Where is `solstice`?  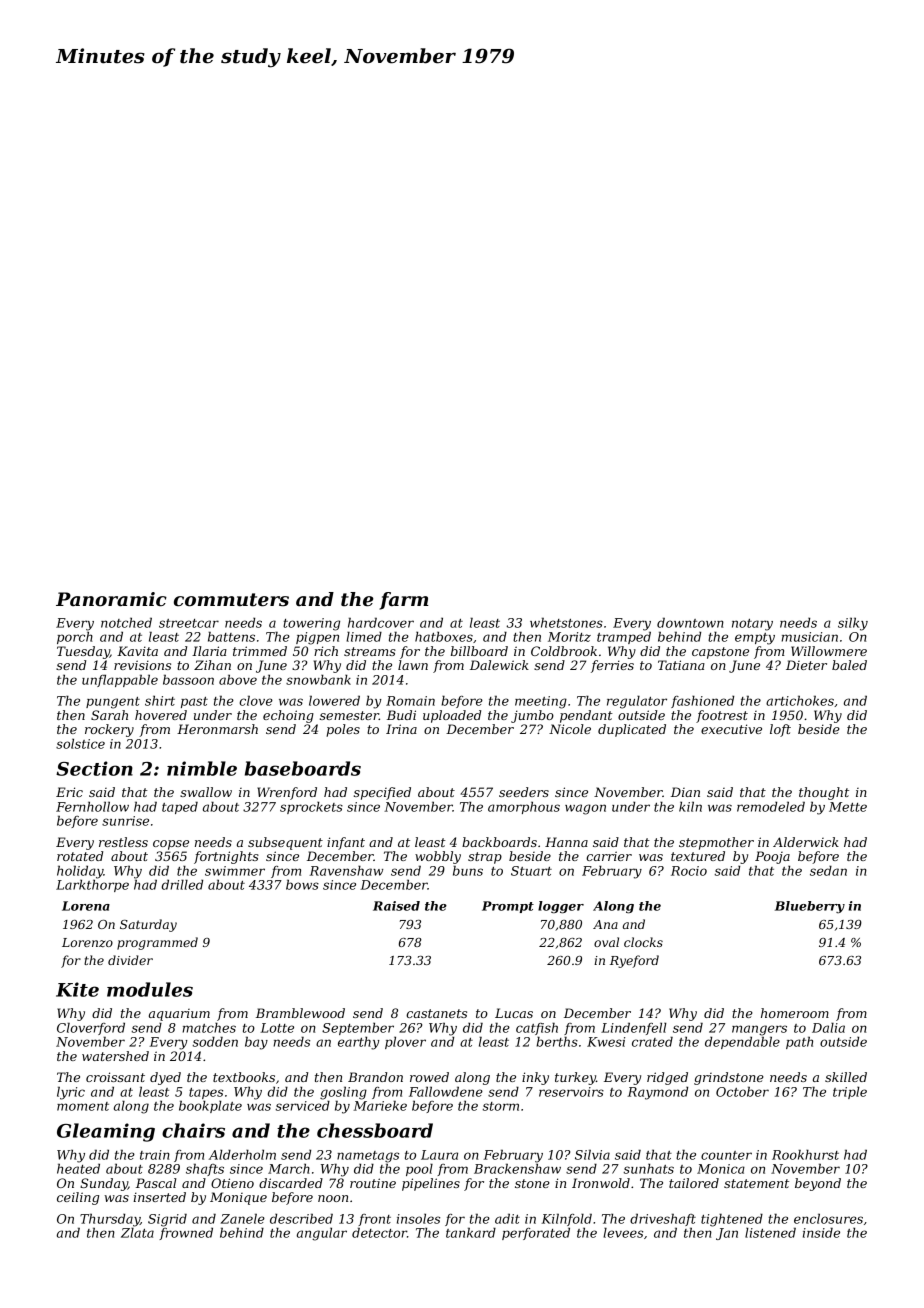 solstice is located at coordinates (80, 743).
